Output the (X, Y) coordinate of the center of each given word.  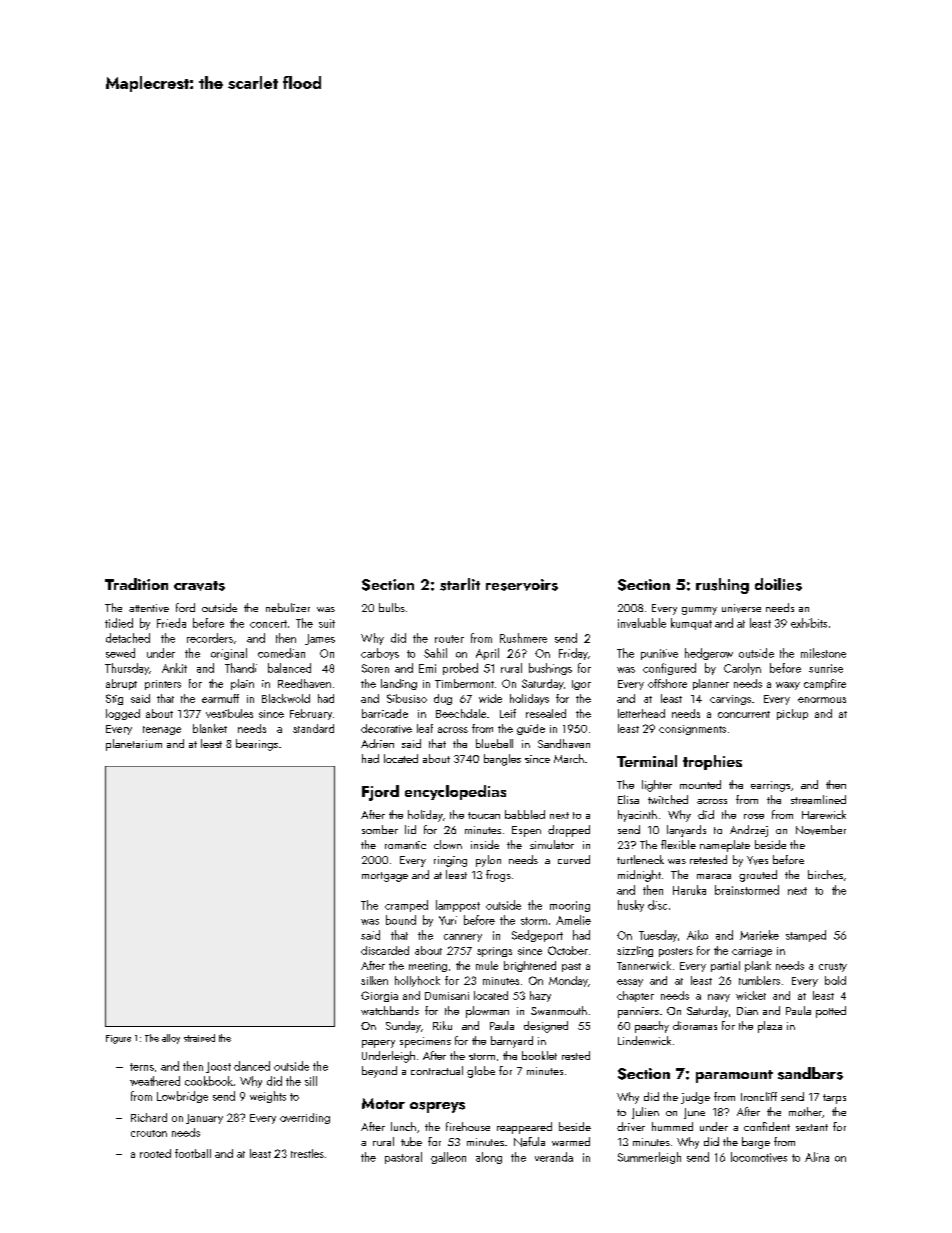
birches (825, 874)
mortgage (385, 877)
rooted (155, 1153)
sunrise (826, 668)
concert (268, 624)
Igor (581, 685)
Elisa (628, 799)
